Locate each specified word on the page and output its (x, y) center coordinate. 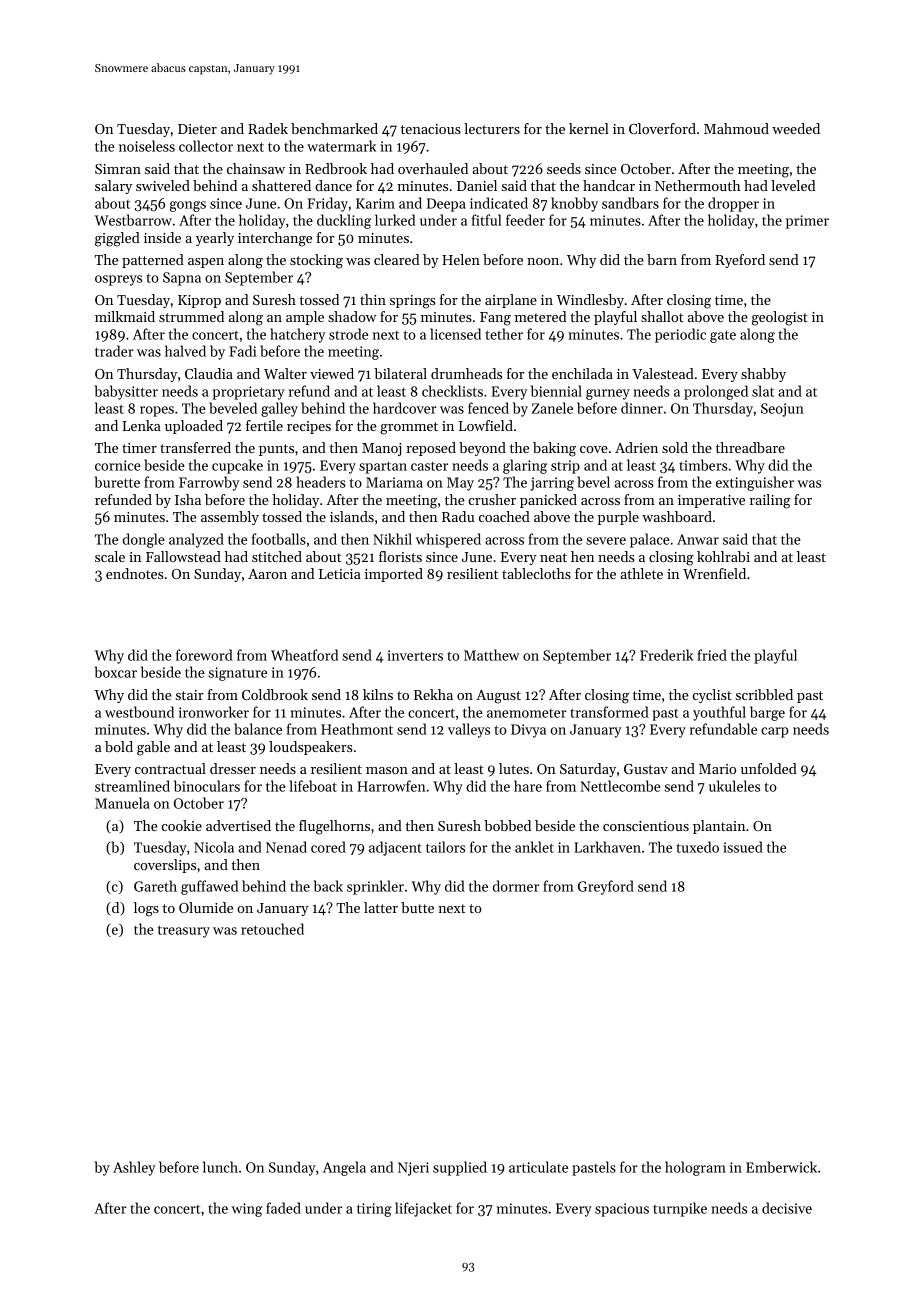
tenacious (431, 129)
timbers (703, 465)
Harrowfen (392, 786)
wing (247, 1210)
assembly (230, 518)
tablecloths (536, 573)
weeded (796, 128)
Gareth (155, 886)
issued (743, 847)
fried (712, 655)
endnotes (135, 573)
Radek (268, 128)
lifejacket (423, 1209)
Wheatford (304, 655)
